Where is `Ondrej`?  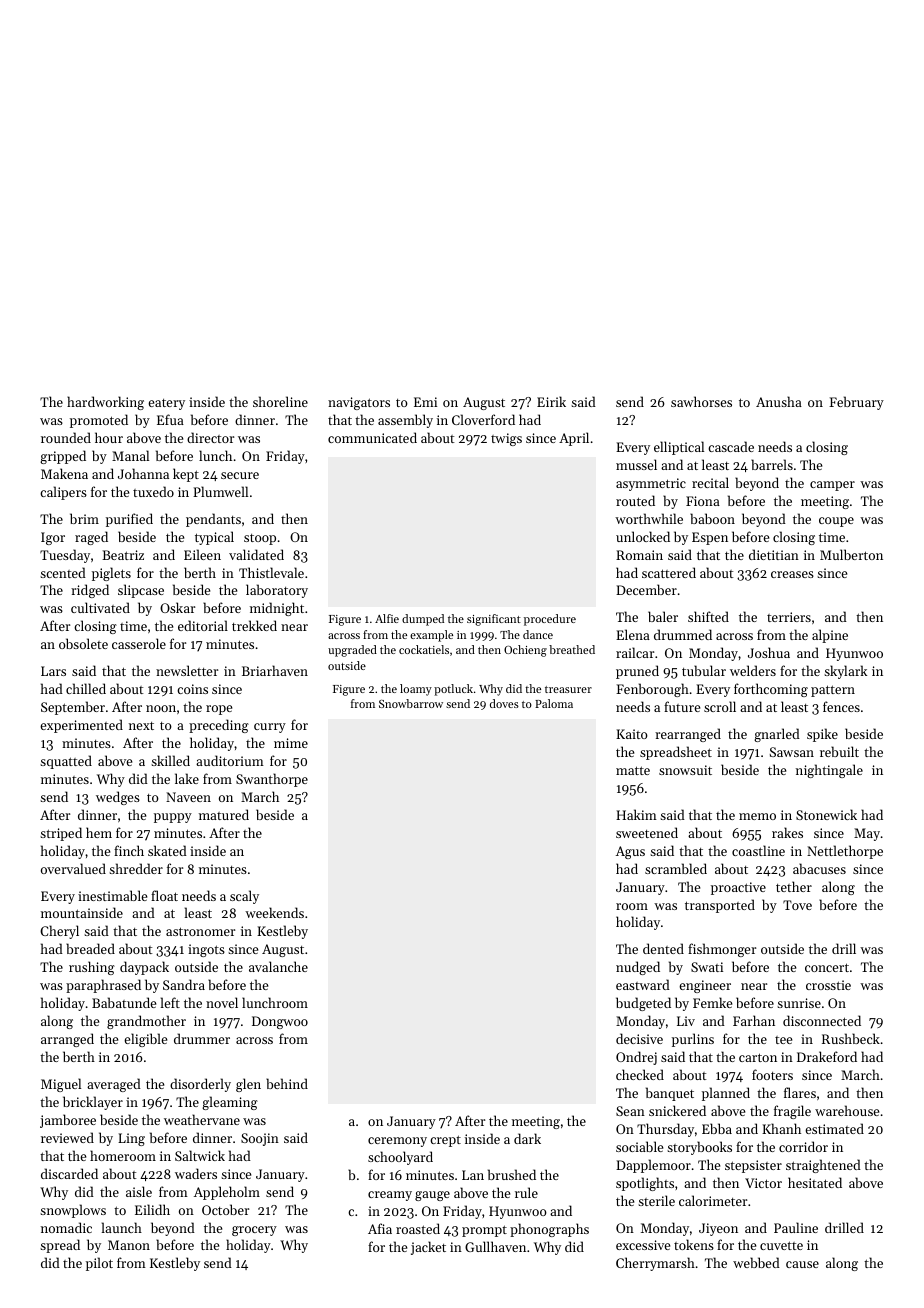
Ondrej is located at coordinates (636, 1058).
